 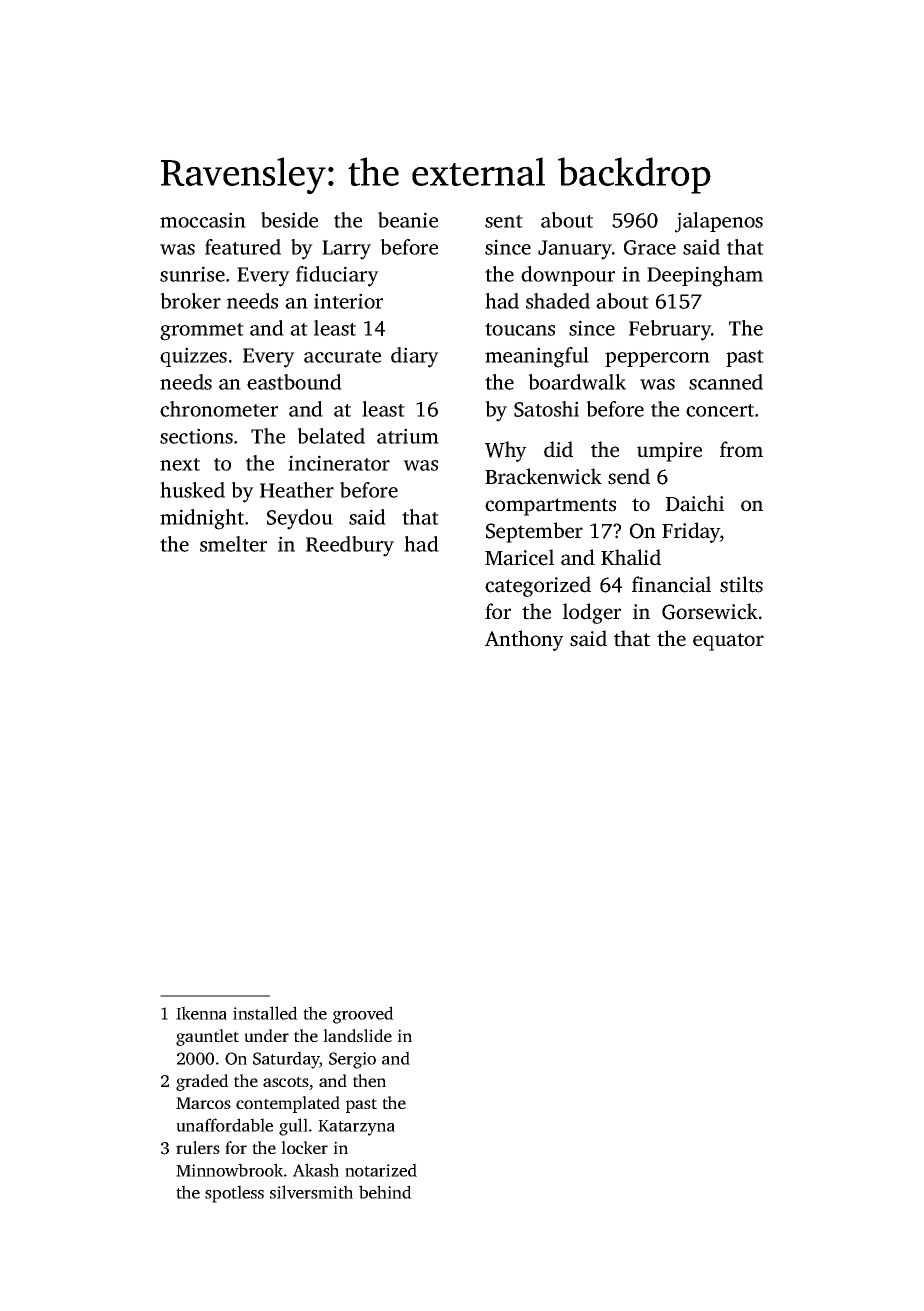 I want to click on peppercorn, so click(x=657, y=359).
